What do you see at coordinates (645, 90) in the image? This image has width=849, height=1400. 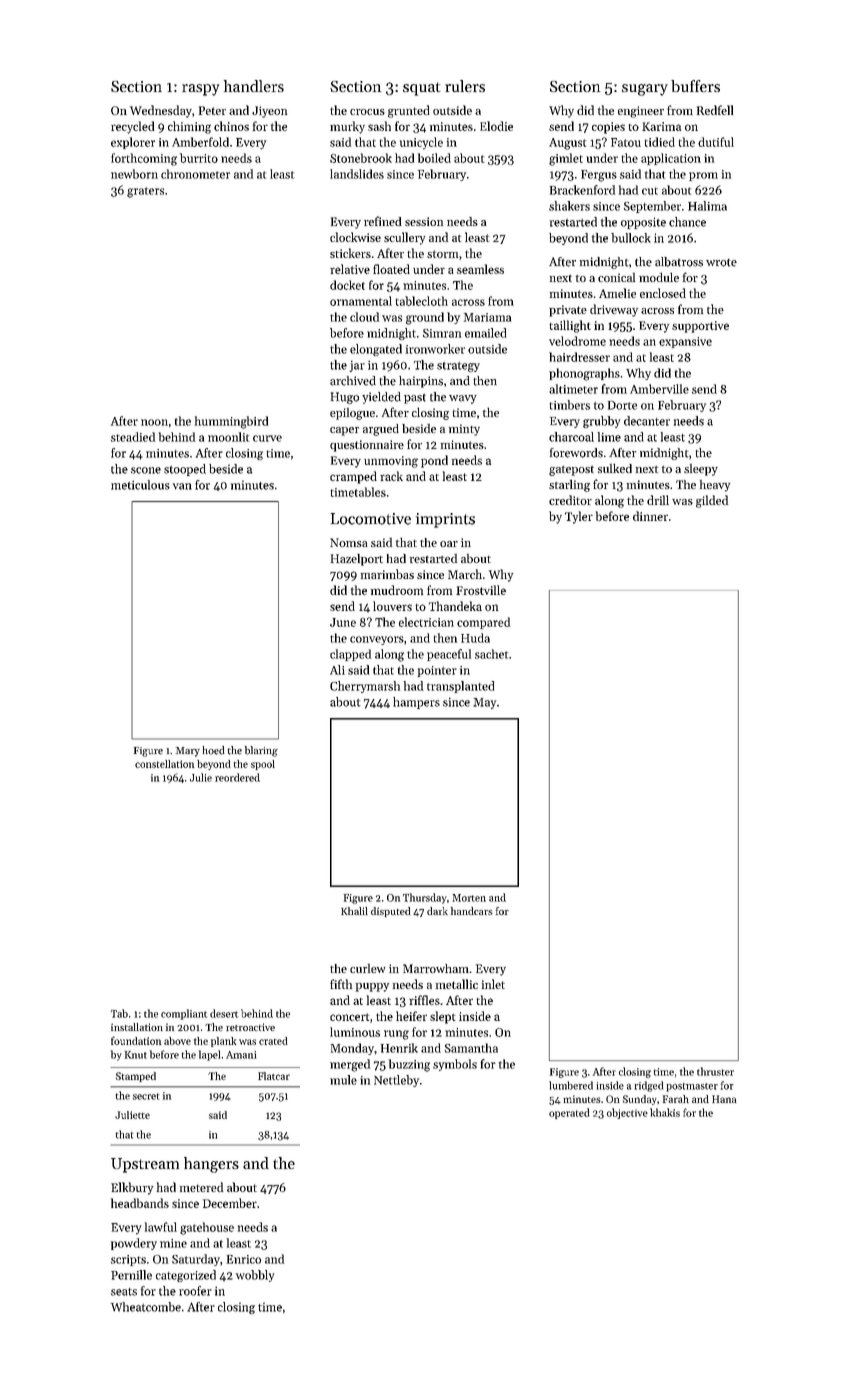 I see `sugary` at bounding box center [645, 90].
